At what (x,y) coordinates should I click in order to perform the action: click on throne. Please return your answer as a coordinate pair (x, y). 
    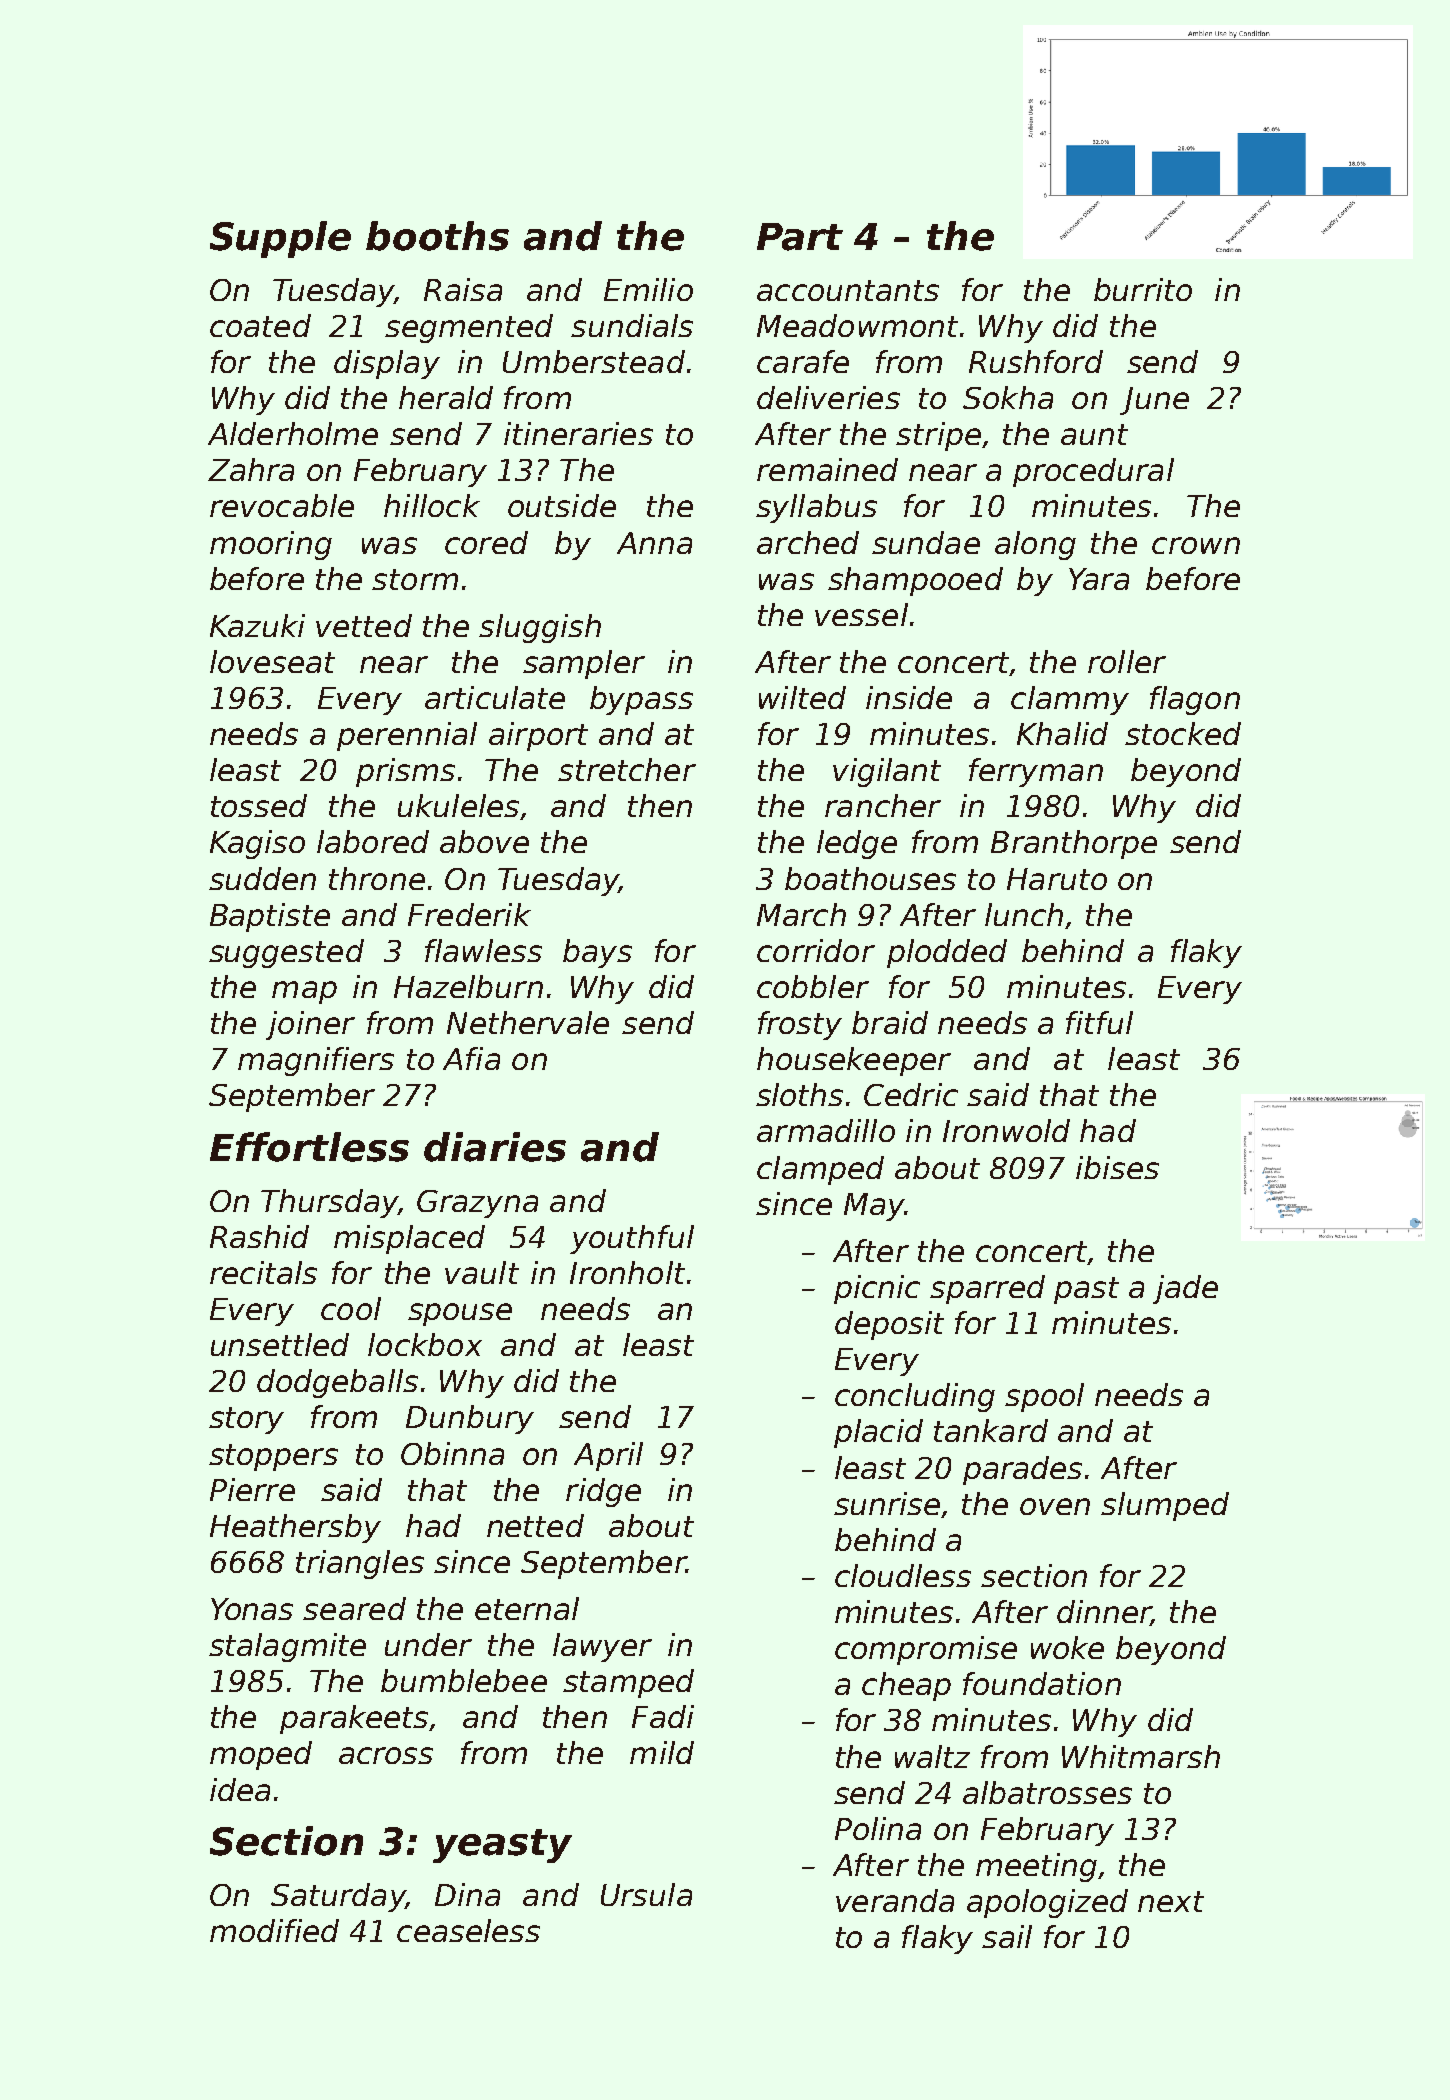
    Looking at the image, I should click on (377, 878).
